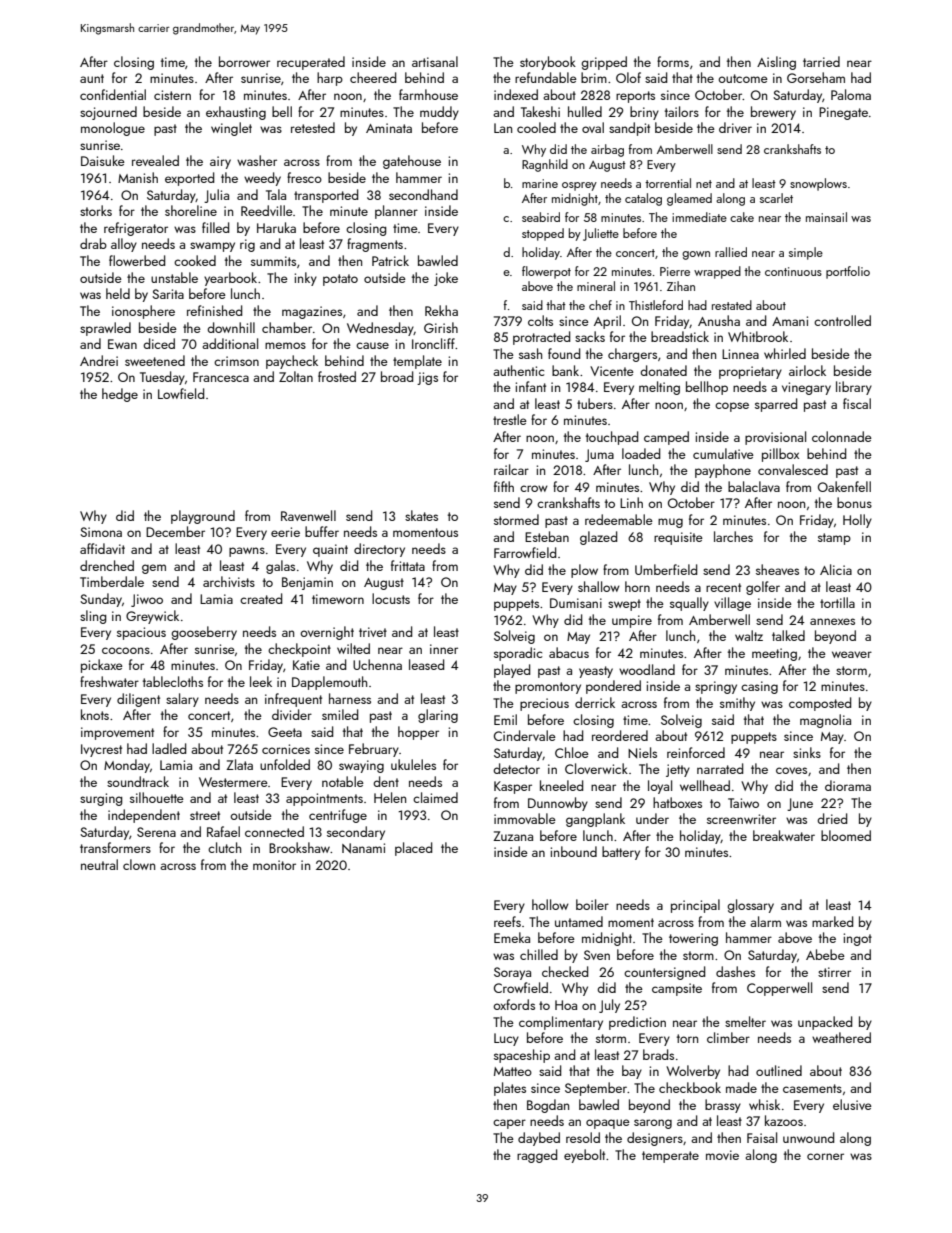 The width and height of the document is (952, 1233). Describe the element at coordinates (244, 61) in the document. I see `borrower` at that location.
